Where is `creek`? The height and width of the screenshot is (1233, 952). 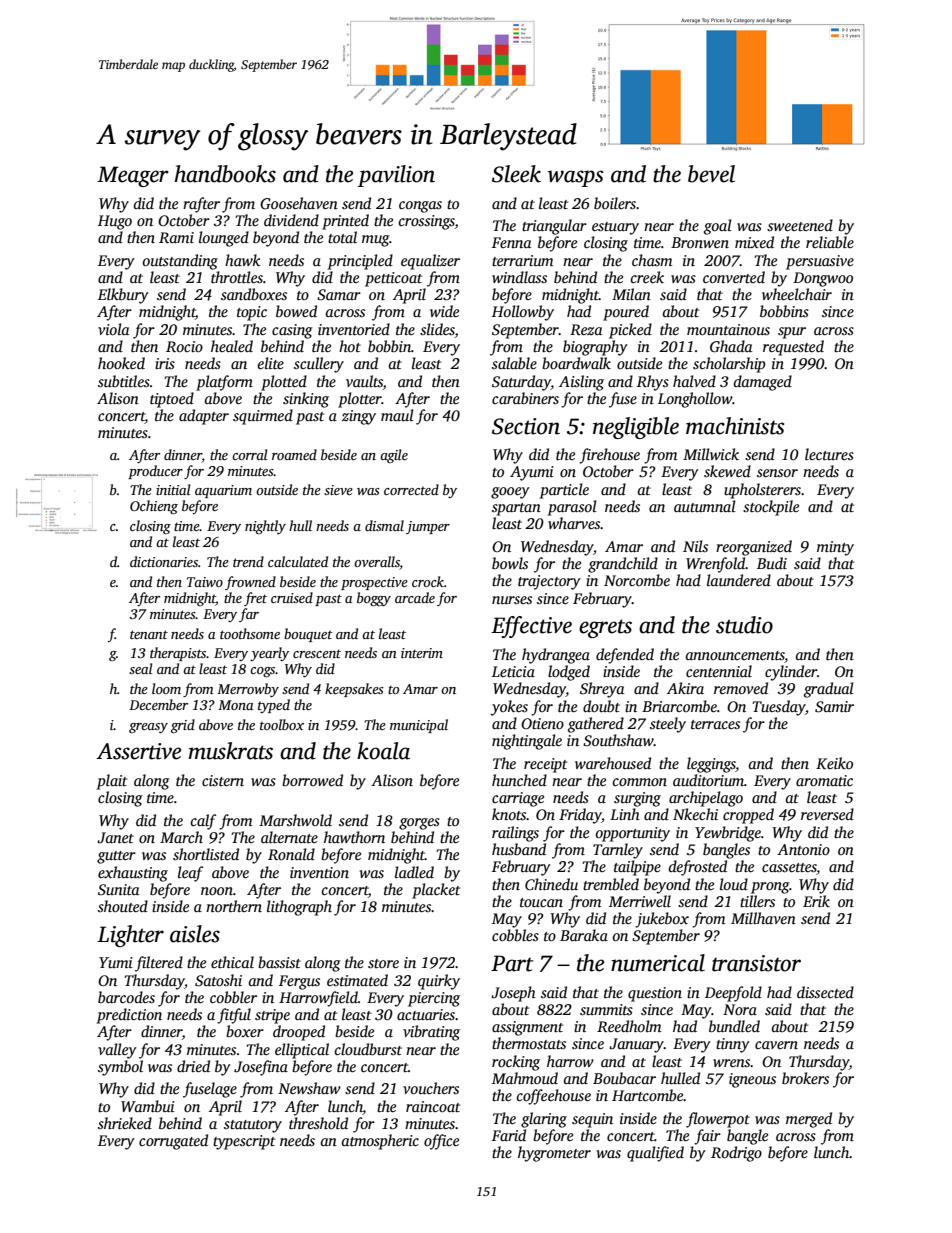 creek is located at coordinates (647, 277).
